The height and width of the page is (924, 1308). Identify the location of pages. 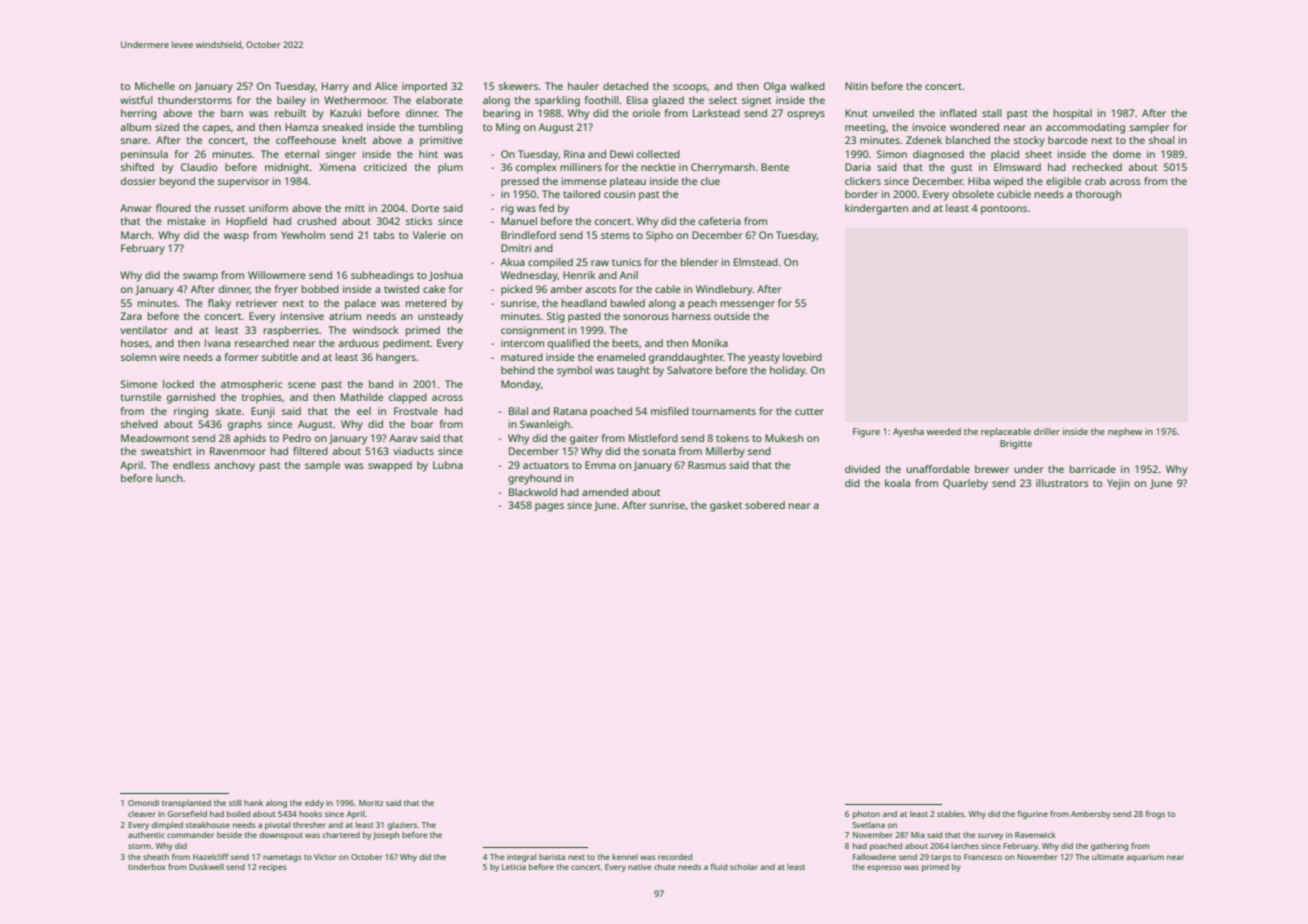
(549, 507).
